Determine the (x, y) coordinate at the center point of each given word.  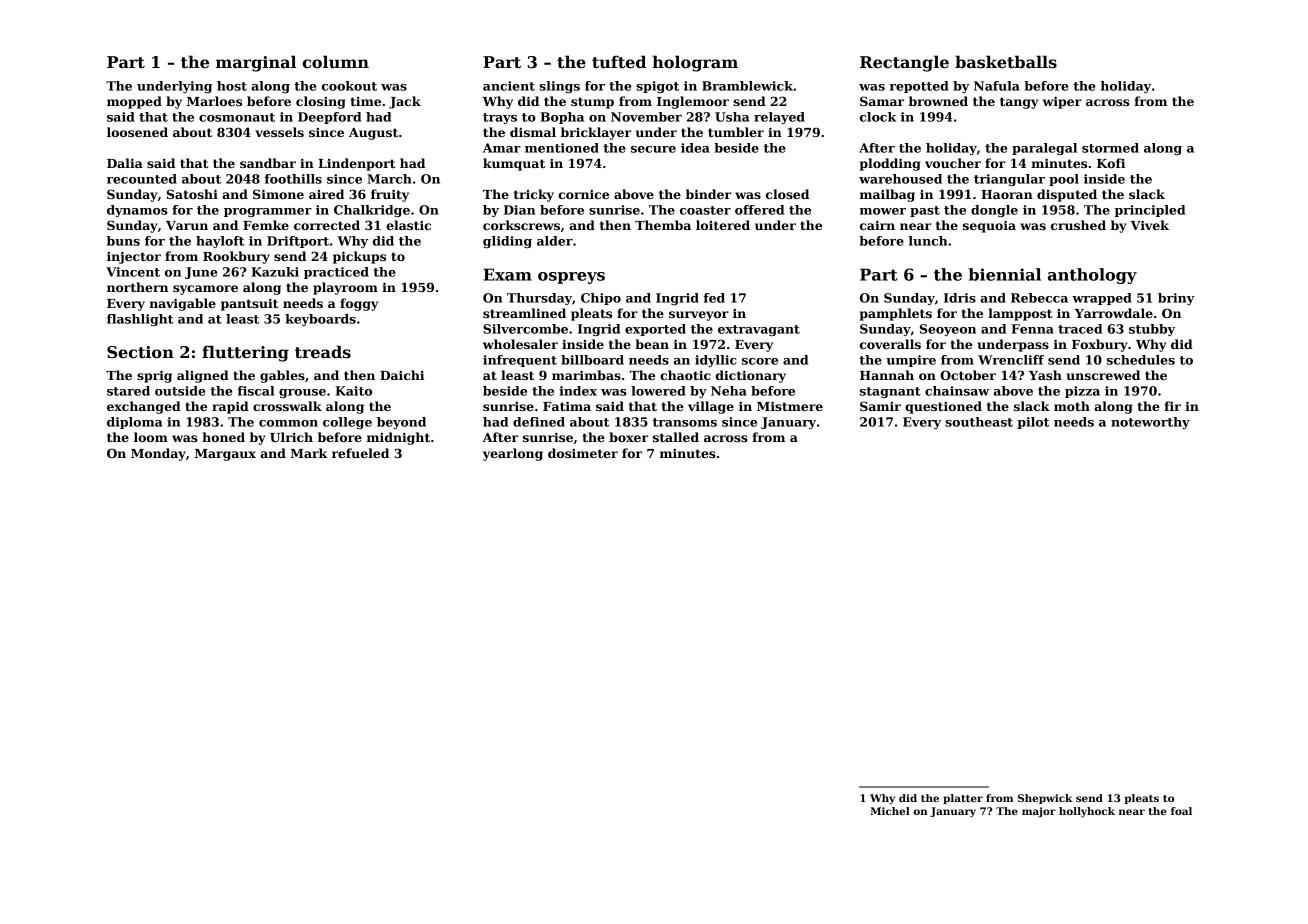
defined (539, 422)
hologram (695, 63)
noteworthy (1150, 423)
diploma (134, 423)
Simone (278, 194)
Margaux (225, 455)
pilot (1033, 423)
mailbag (887, 195)
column (336, 62)
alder (555, 241)
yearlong (513, 454)
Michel (890, 811)
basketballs (1006, 62)
